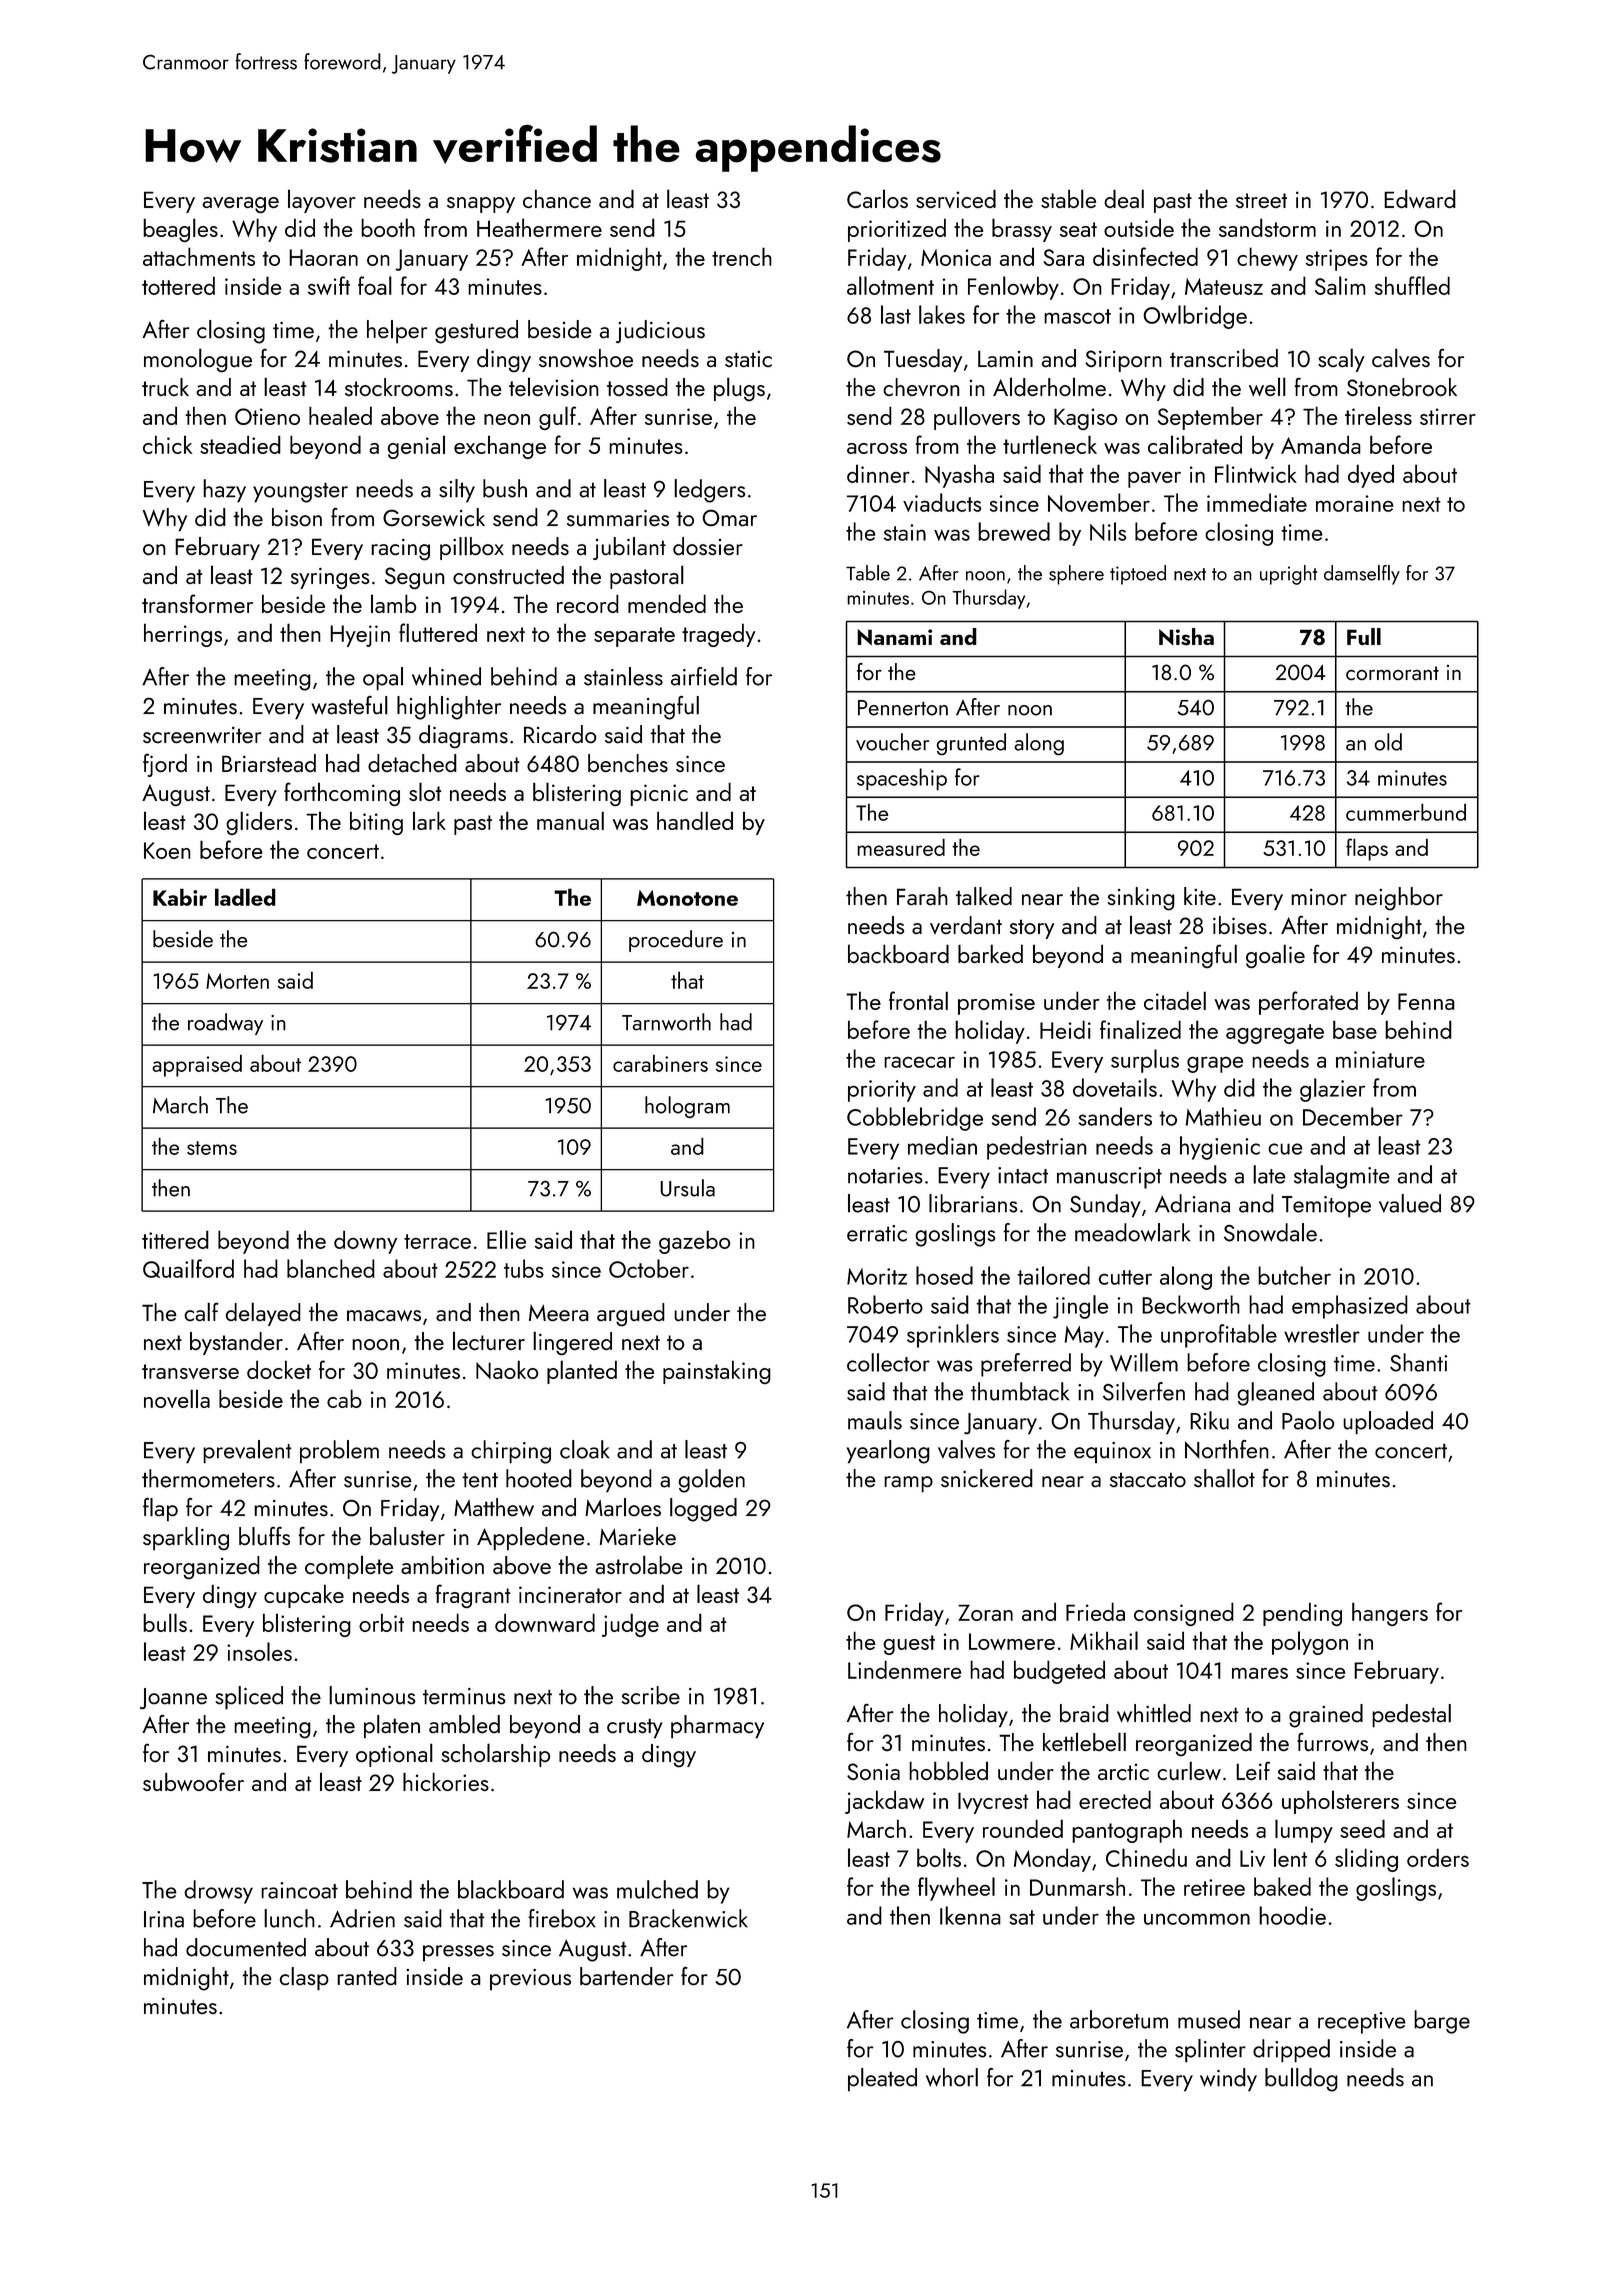 Image resolution: width=1620 pixels, height=2292 pixels. What do you see at coordinates (618, 518) in the document?
I see `summaries` at bounding box center [618, 518].
